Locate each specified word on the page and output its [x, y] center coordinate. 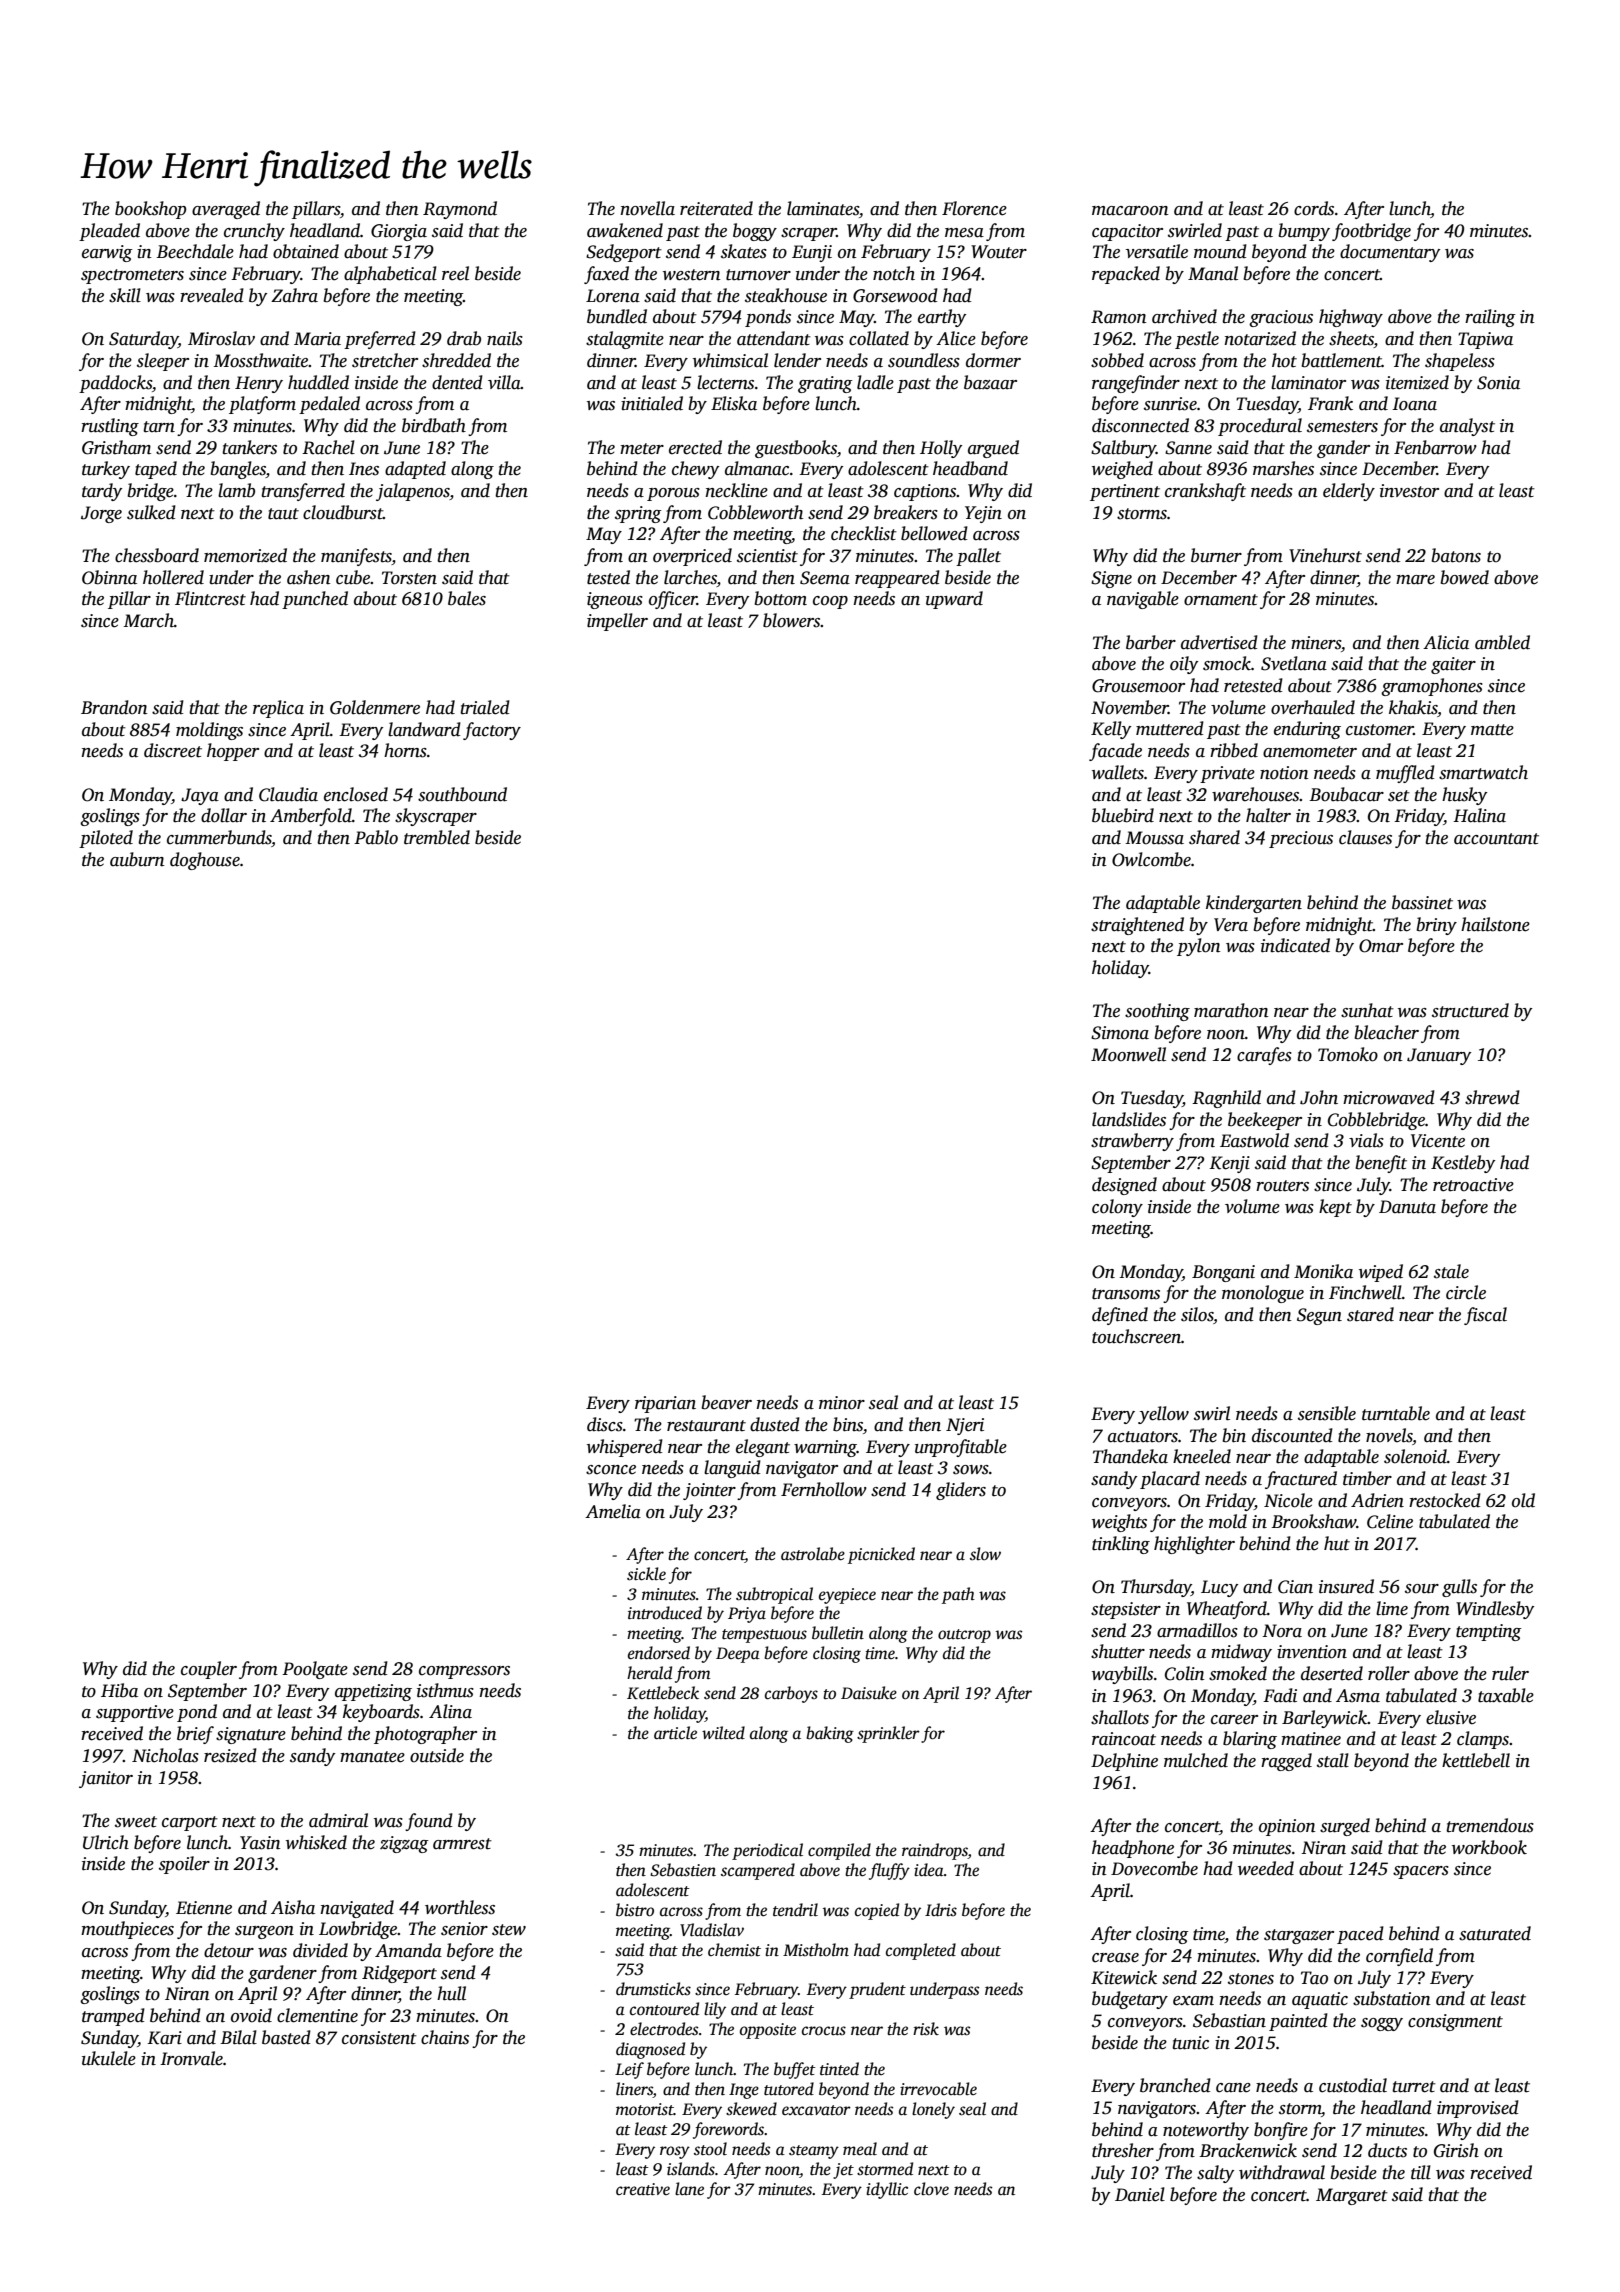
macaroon [1130, 211]
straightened [1137, 926]
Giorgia [399, 232]
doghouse [205, 861]
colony [1117, 1208]
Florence [974, 208]
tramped [113, 2017]
